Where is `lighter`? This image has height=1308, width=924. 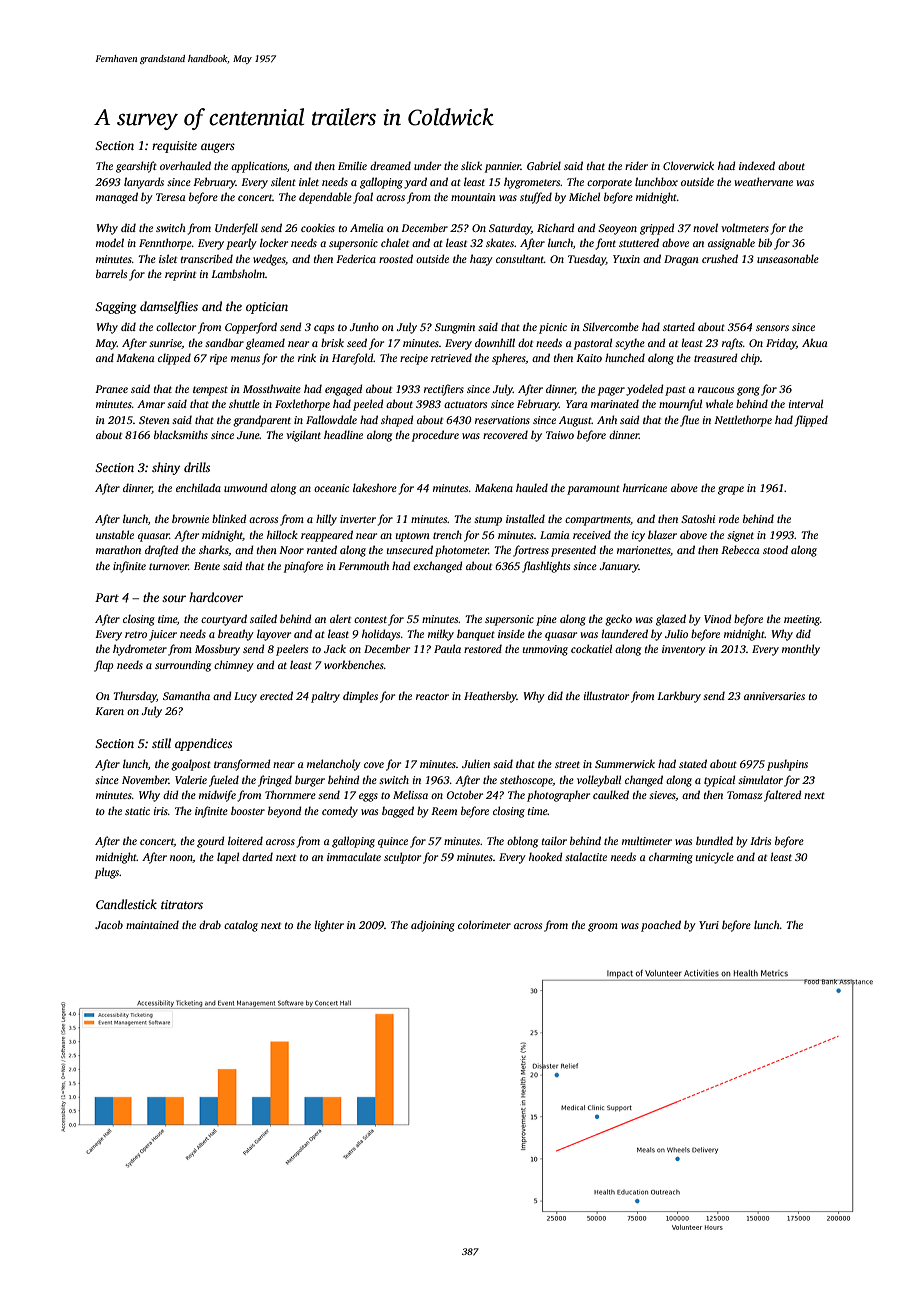
lighter is located at coordinates (329, 926).
